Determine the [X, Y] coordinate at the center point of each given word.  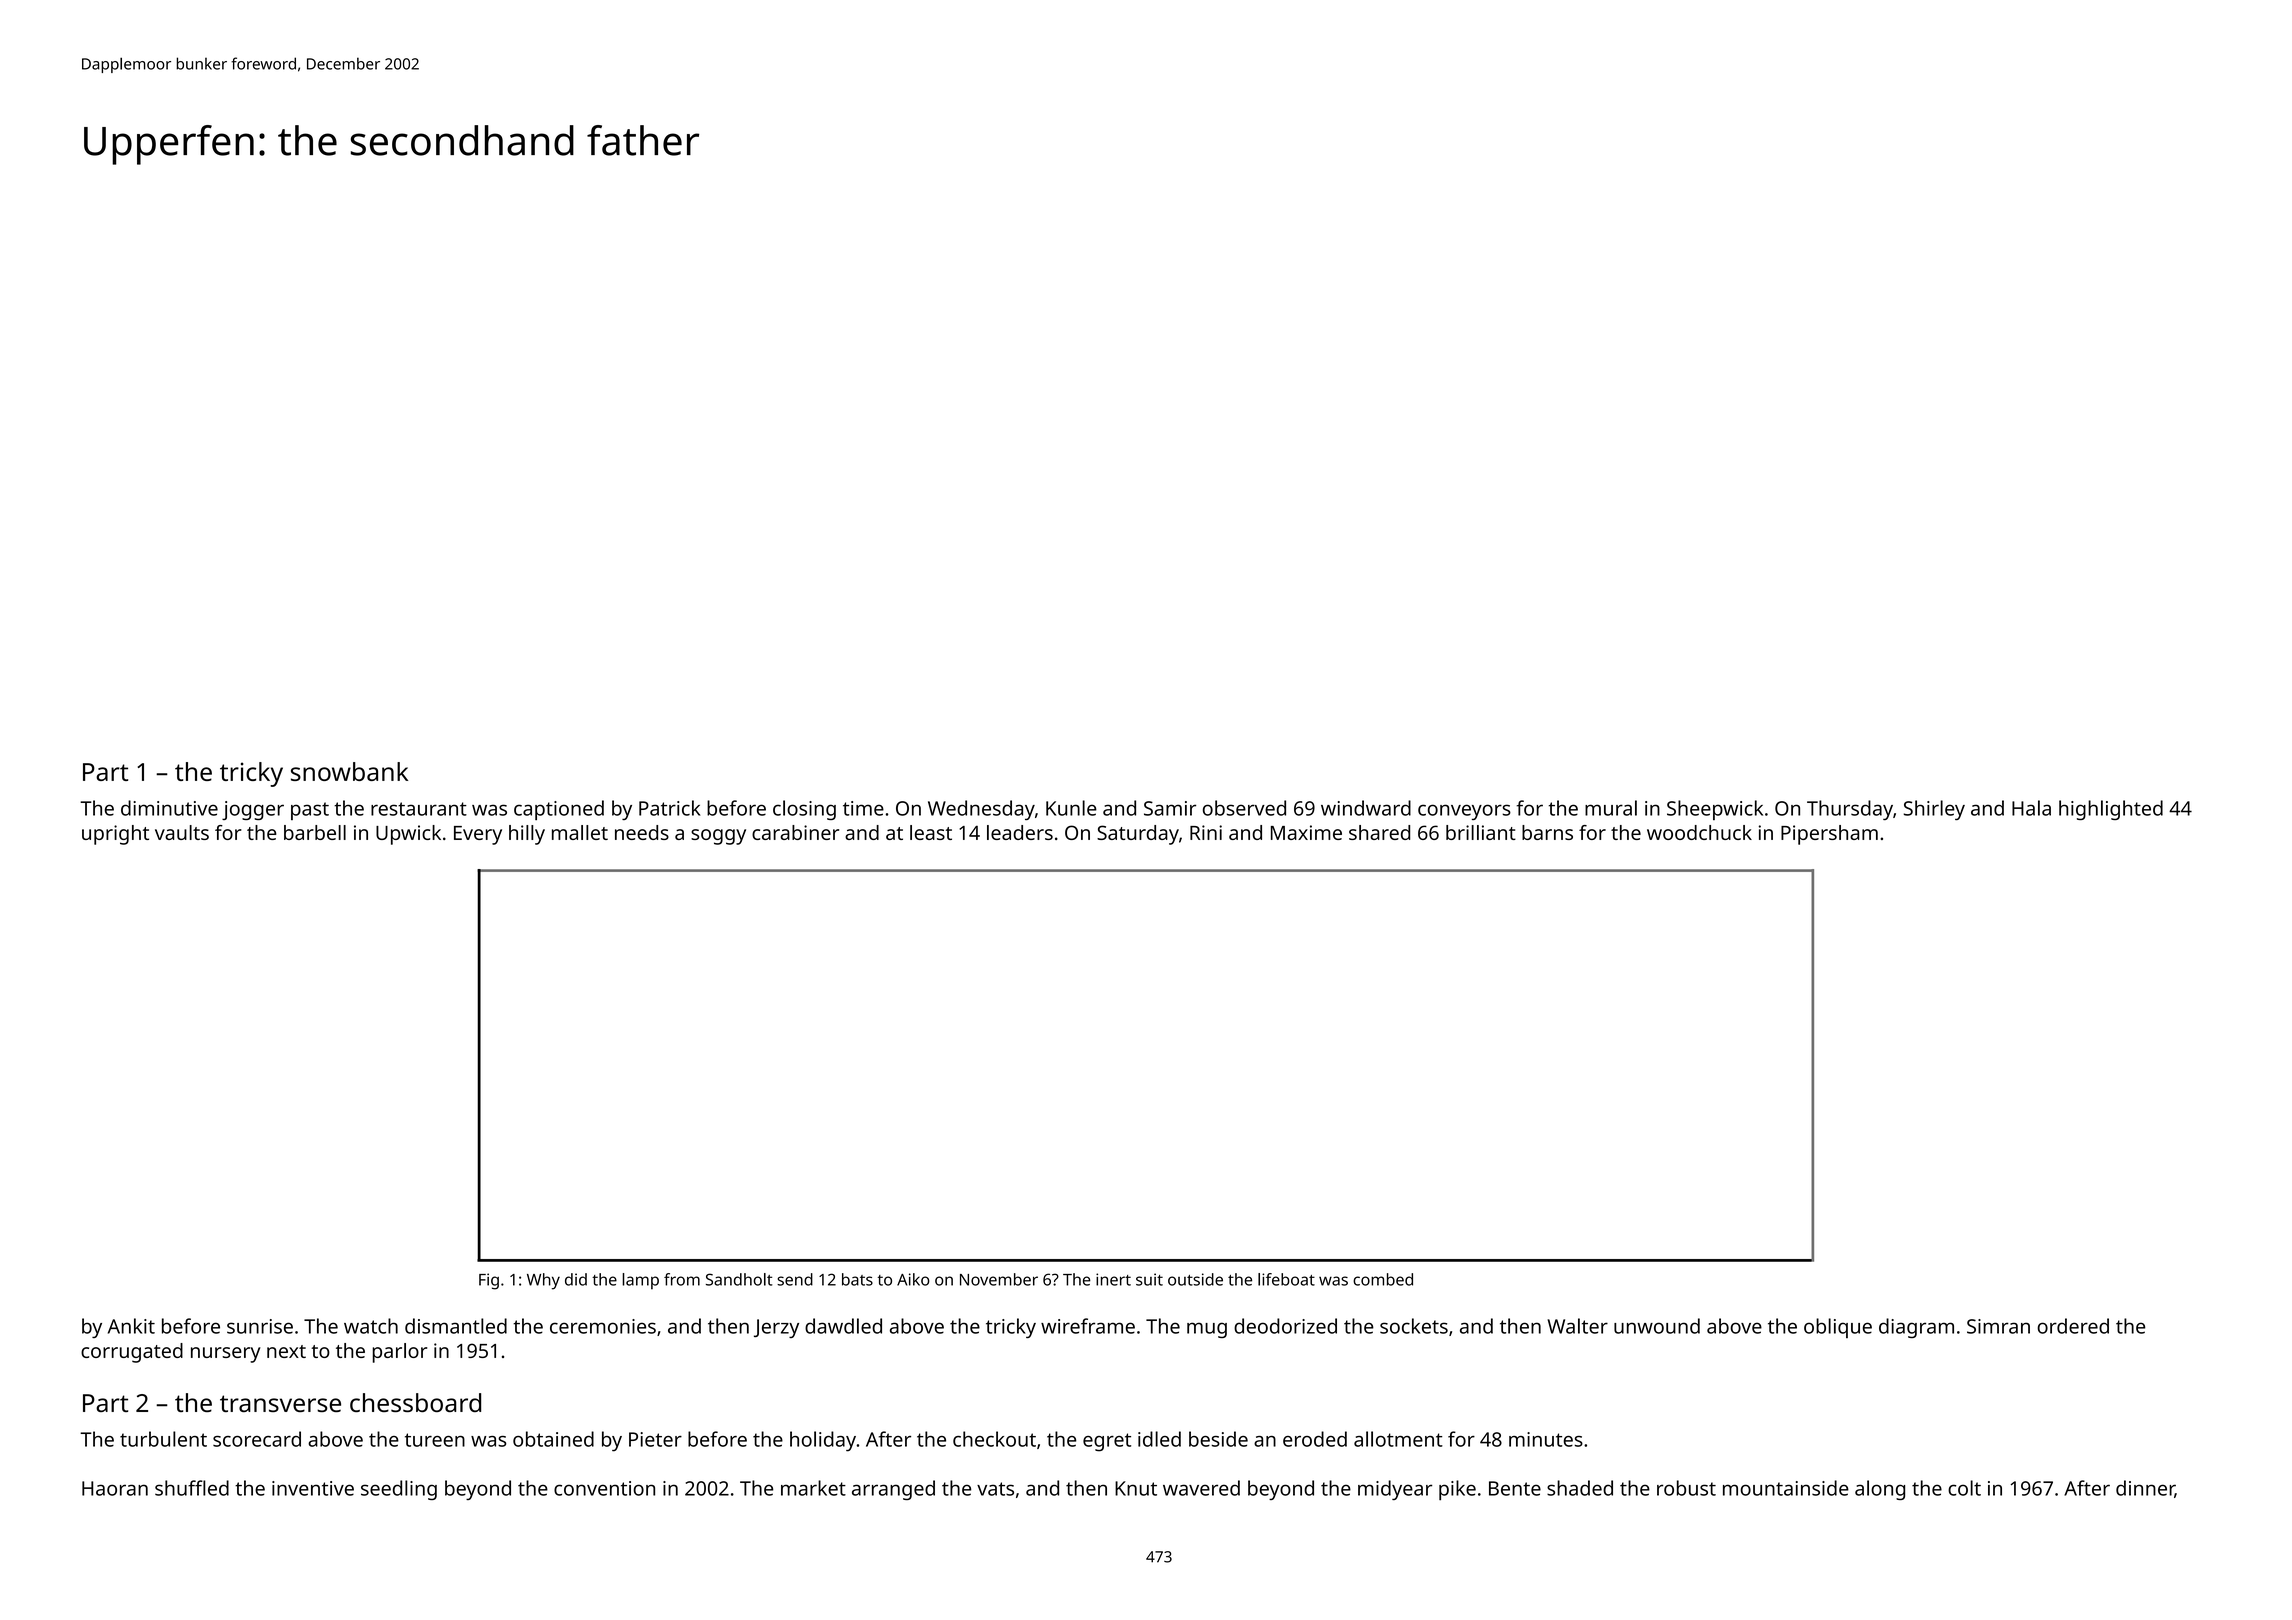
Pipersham [1829, 835]
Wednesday [981, 810]
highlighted [2111, 810]
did [576, 1279]
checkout [994, 1439]
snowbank [349, 771]
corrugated [132, 1353]
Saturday [1138, 835]
